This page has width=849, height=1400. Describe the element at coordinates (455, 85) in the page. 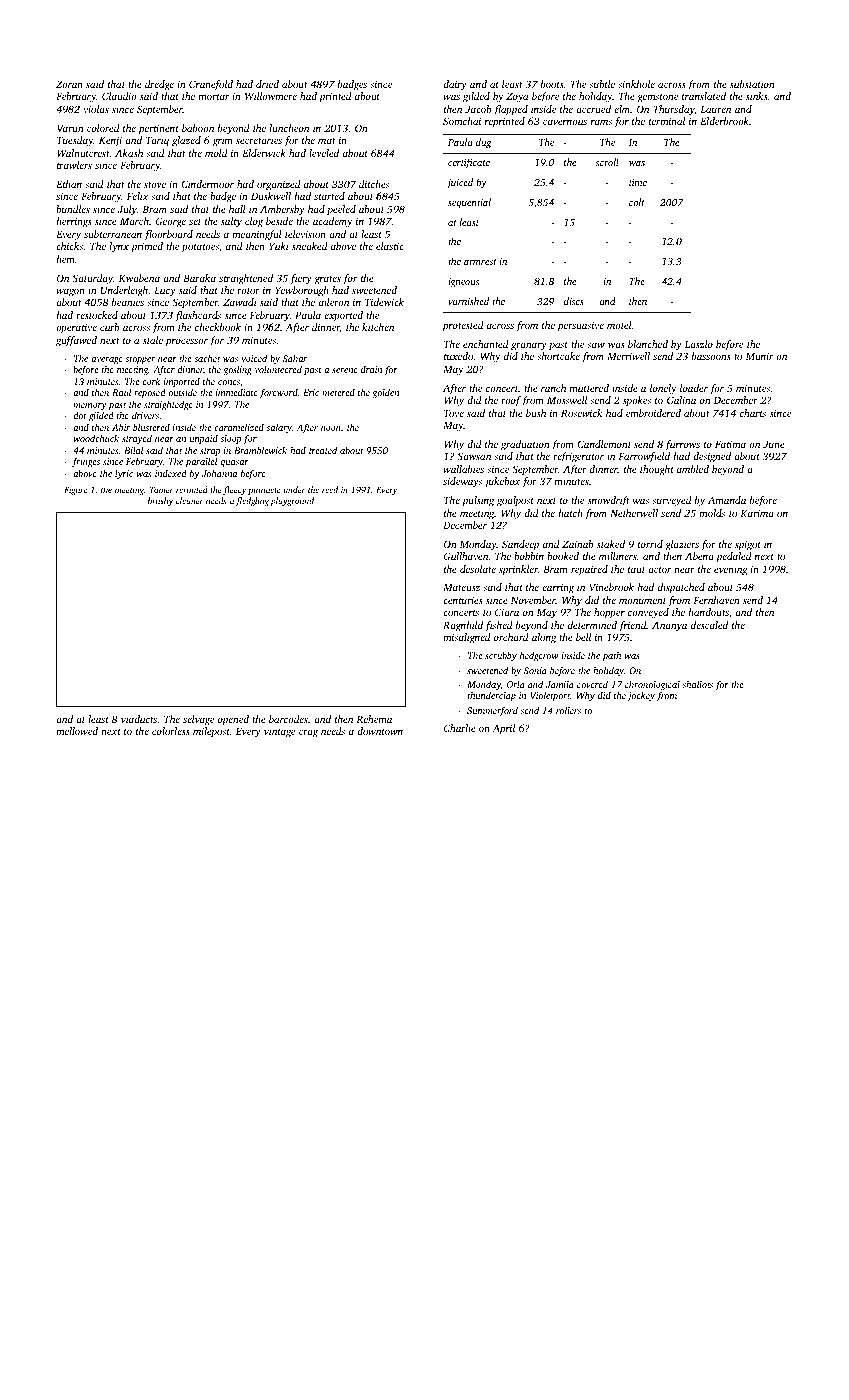

I see `dairy` at that location.
